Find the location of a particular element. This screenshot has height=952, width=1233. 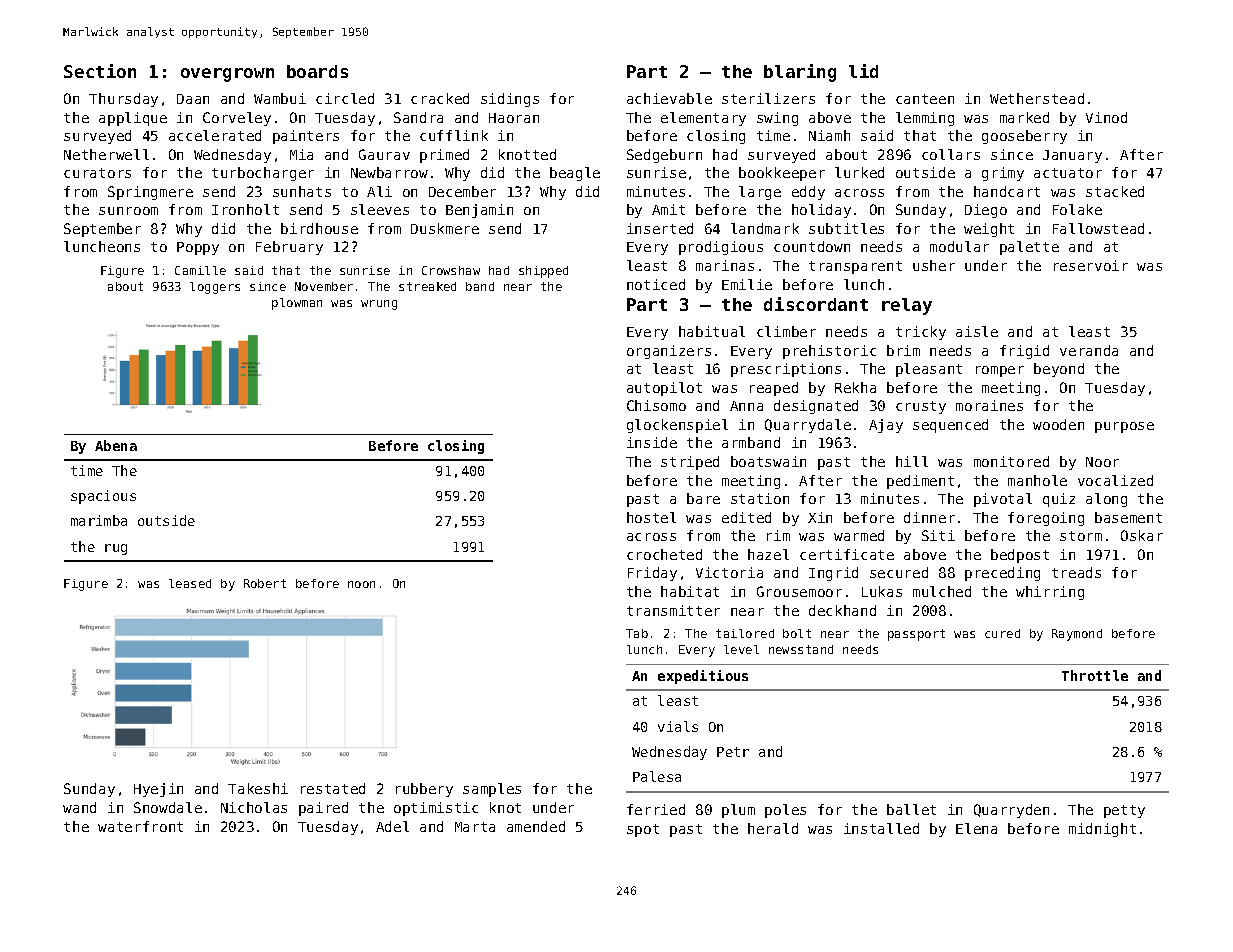

paired is located at coordinates (323, 809).
